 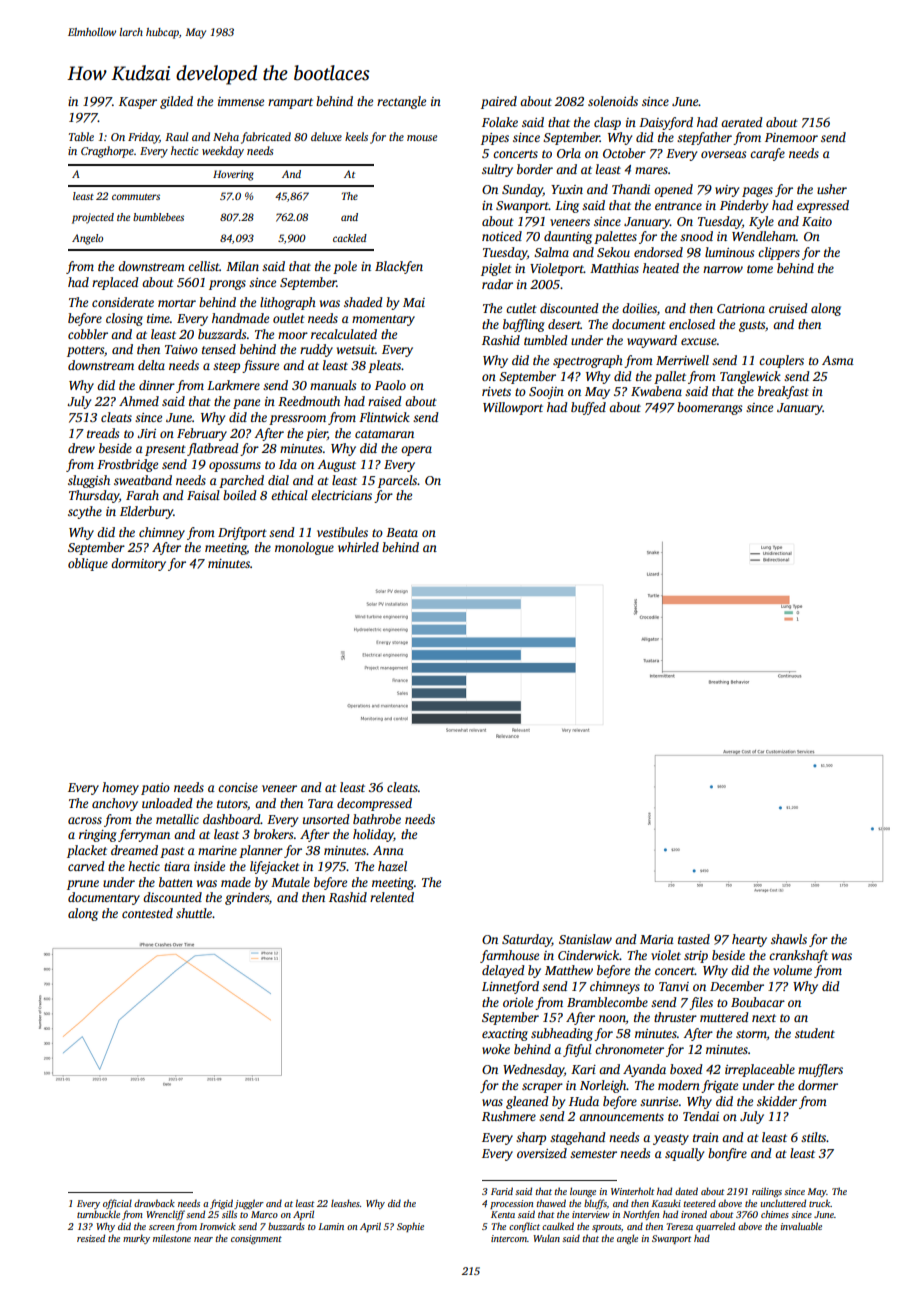 I want to click on squally, so click(x=684, y=1154).
